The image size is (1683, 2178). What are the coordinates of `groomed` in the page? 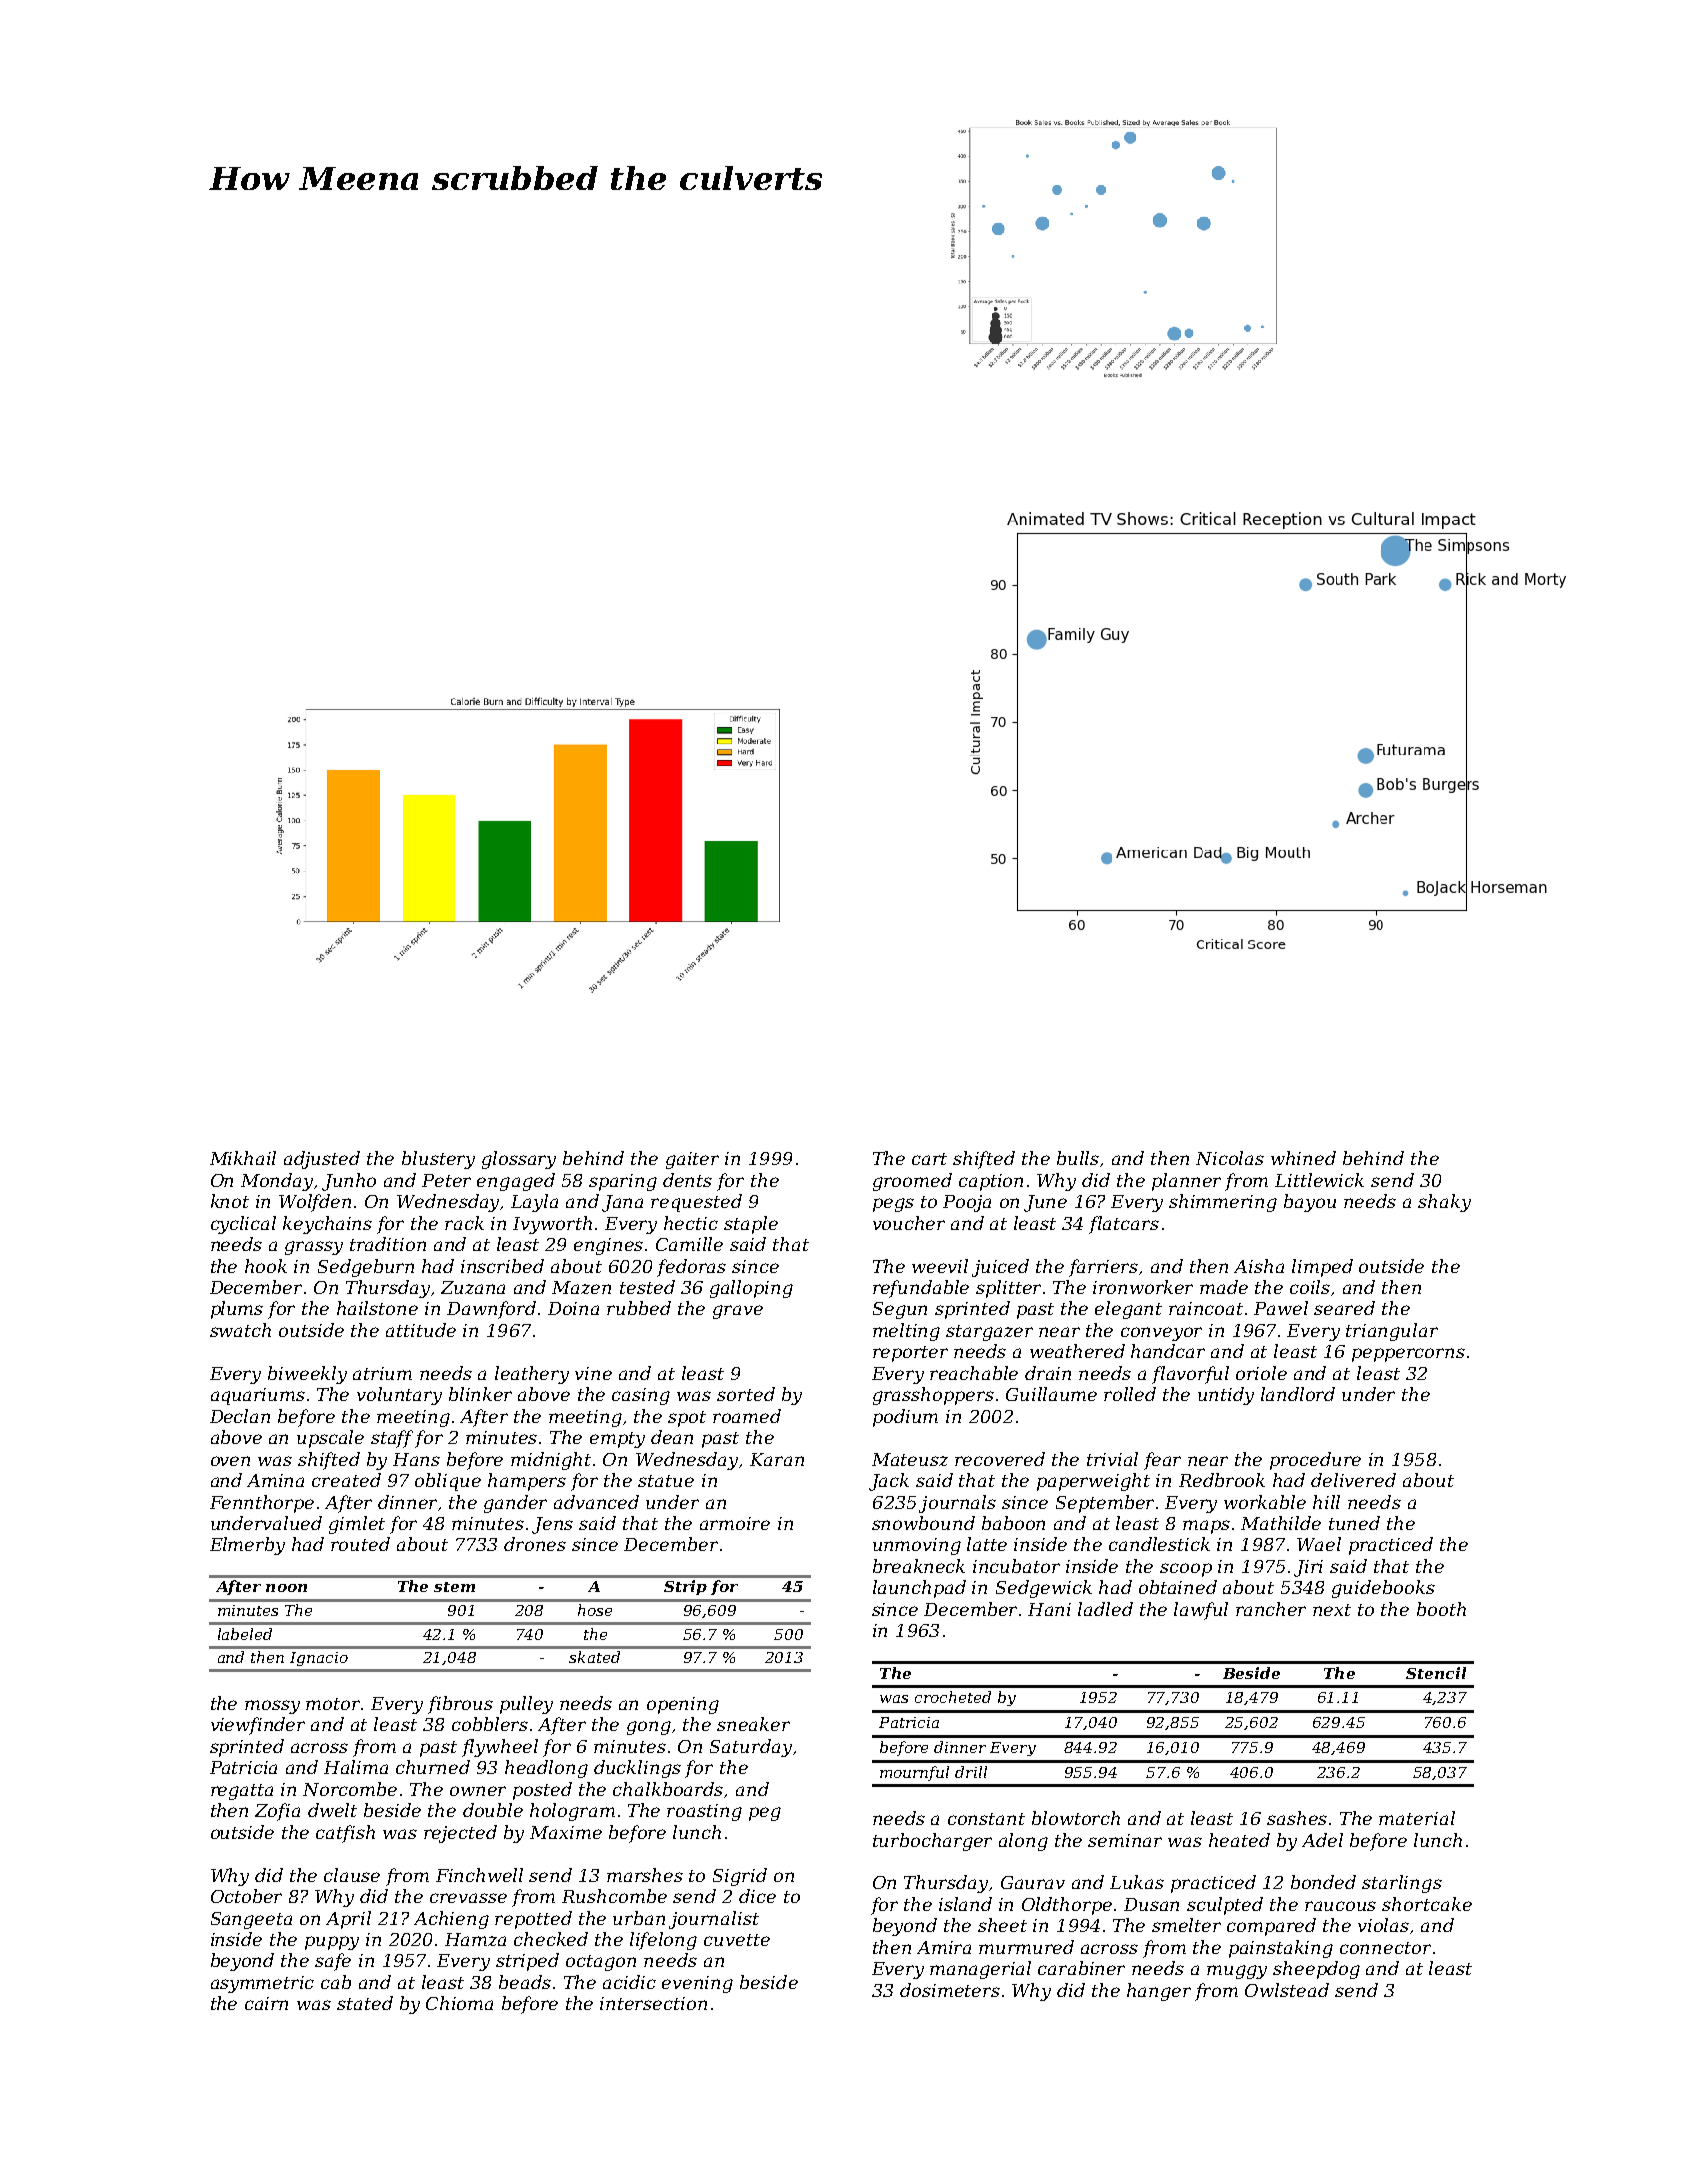 It's located at (912, 1182).
